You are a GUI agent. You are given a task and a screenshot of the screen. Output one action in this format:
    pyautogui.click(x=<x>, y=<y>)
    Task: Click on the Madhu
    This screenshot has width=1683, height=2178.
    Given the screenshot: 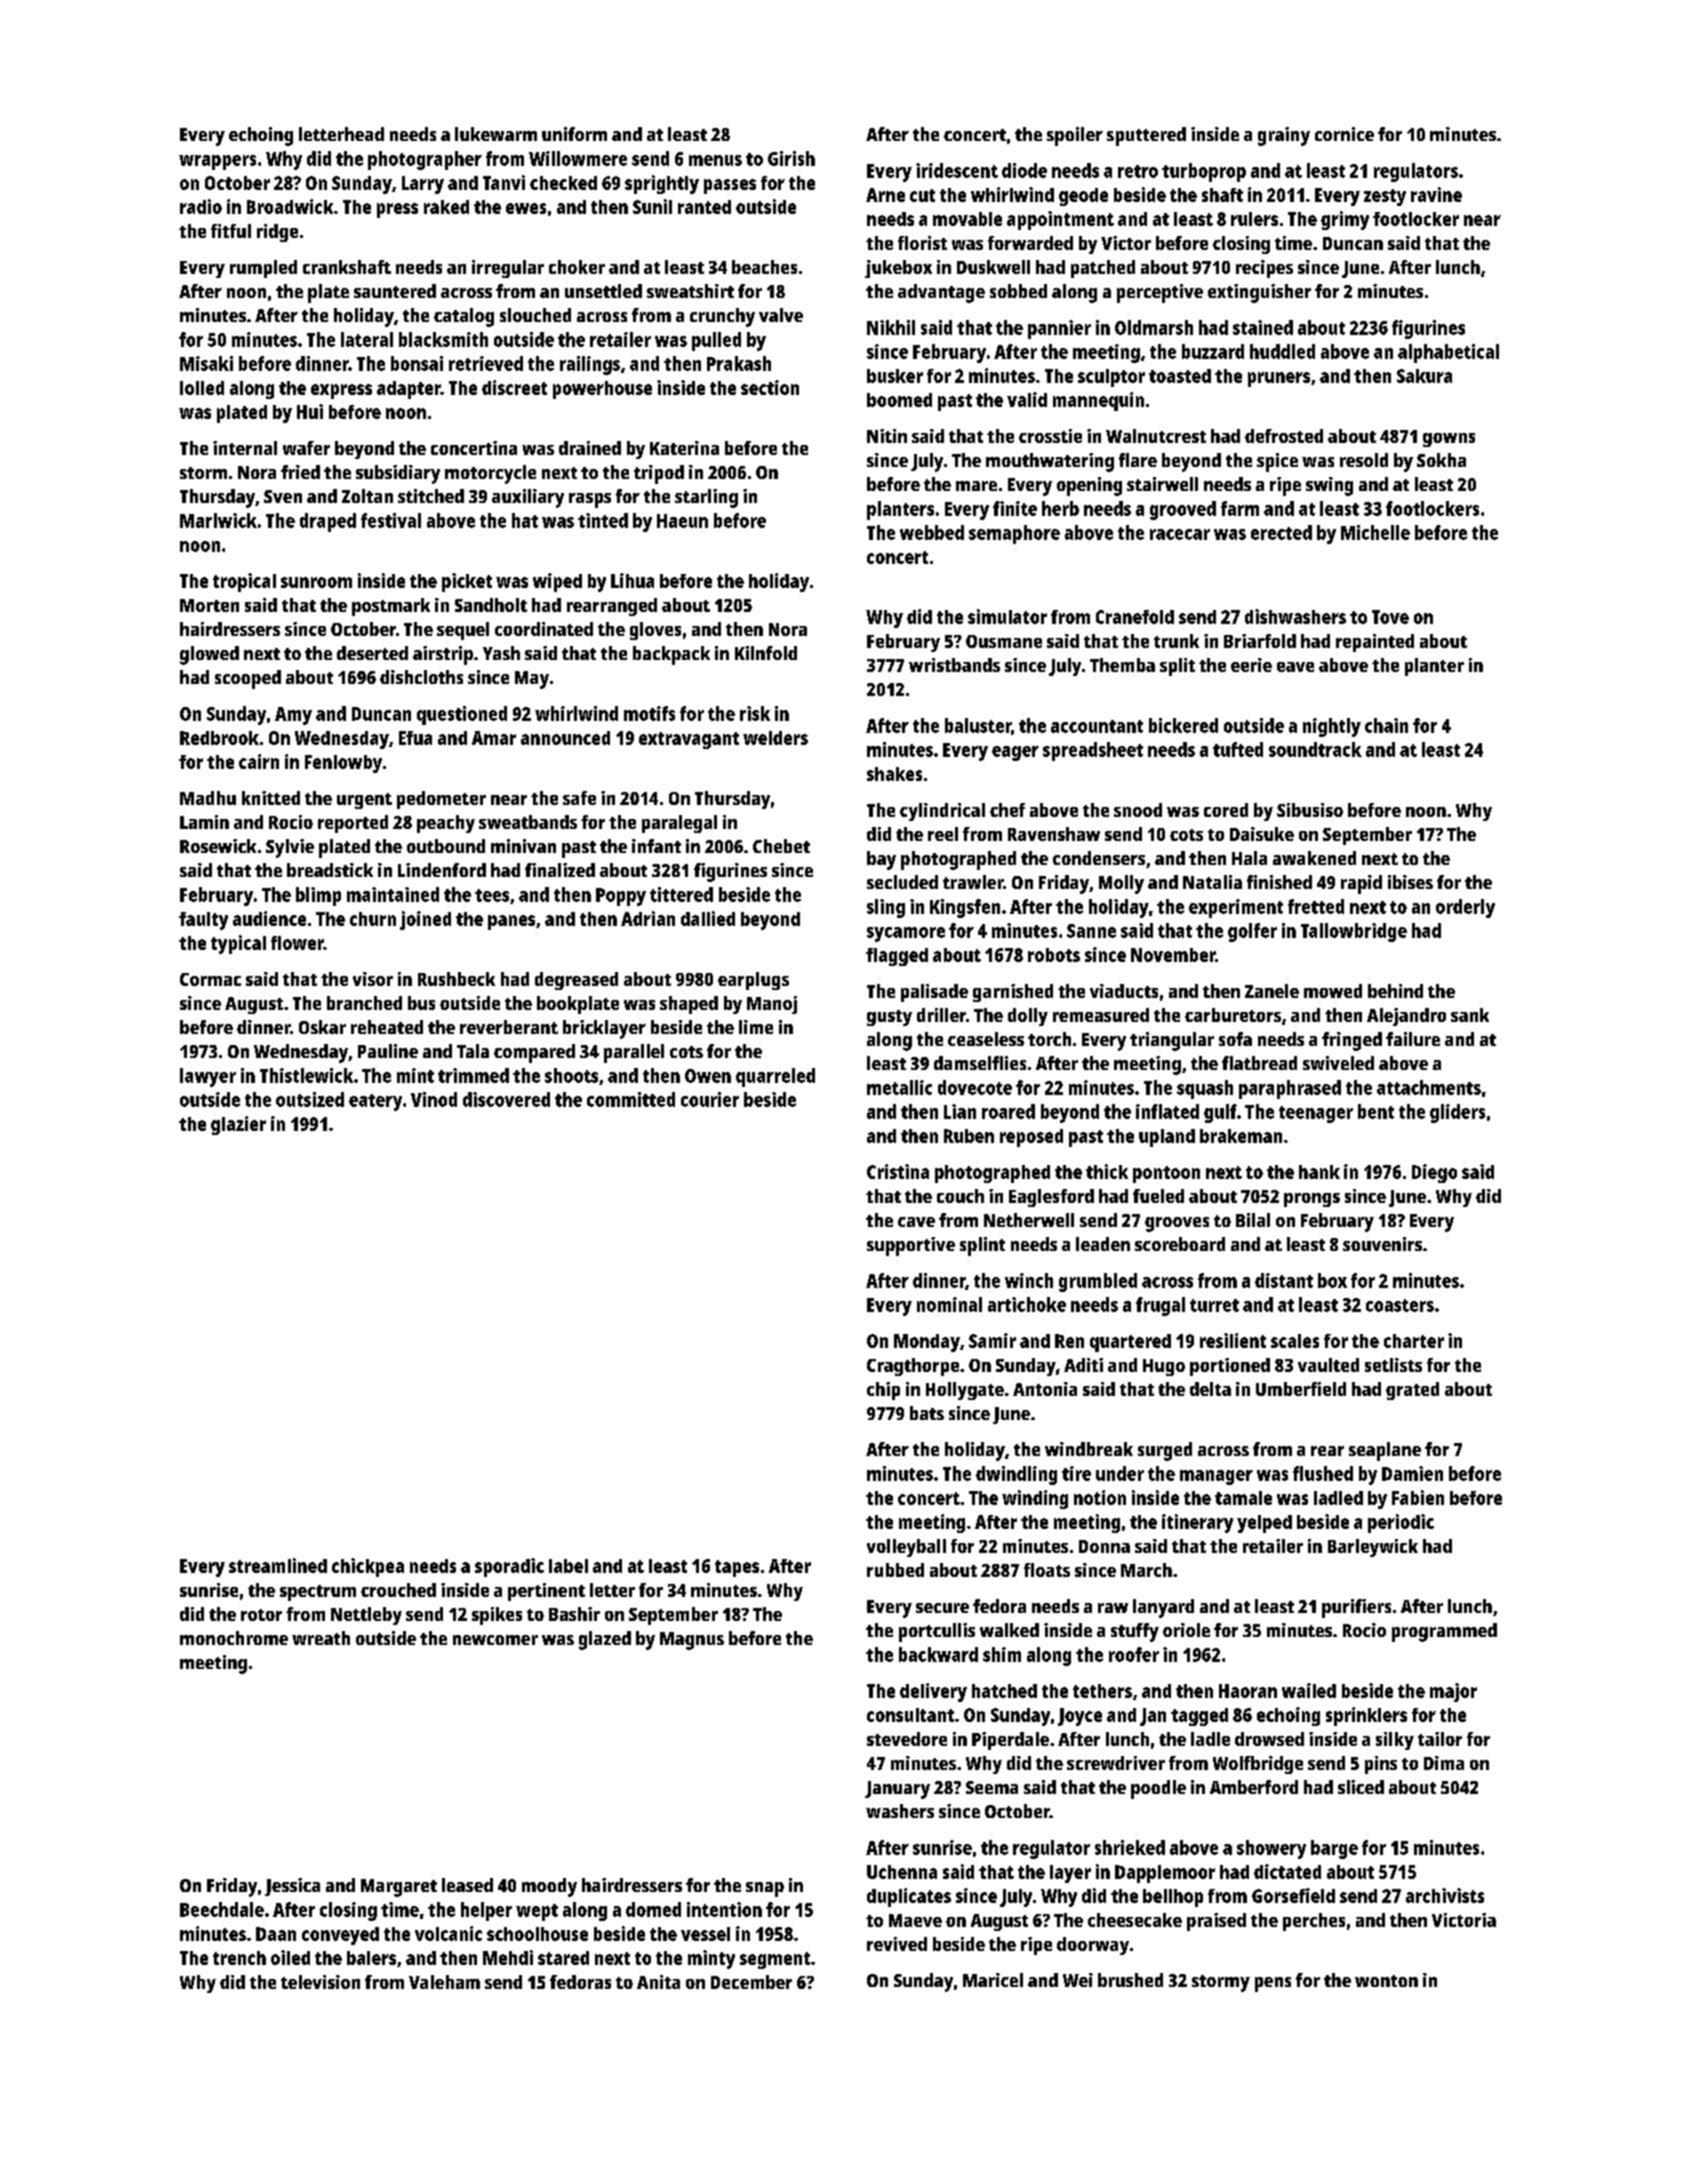 What is the action you would take?
    pyautogui.click(x=208, y=798)
